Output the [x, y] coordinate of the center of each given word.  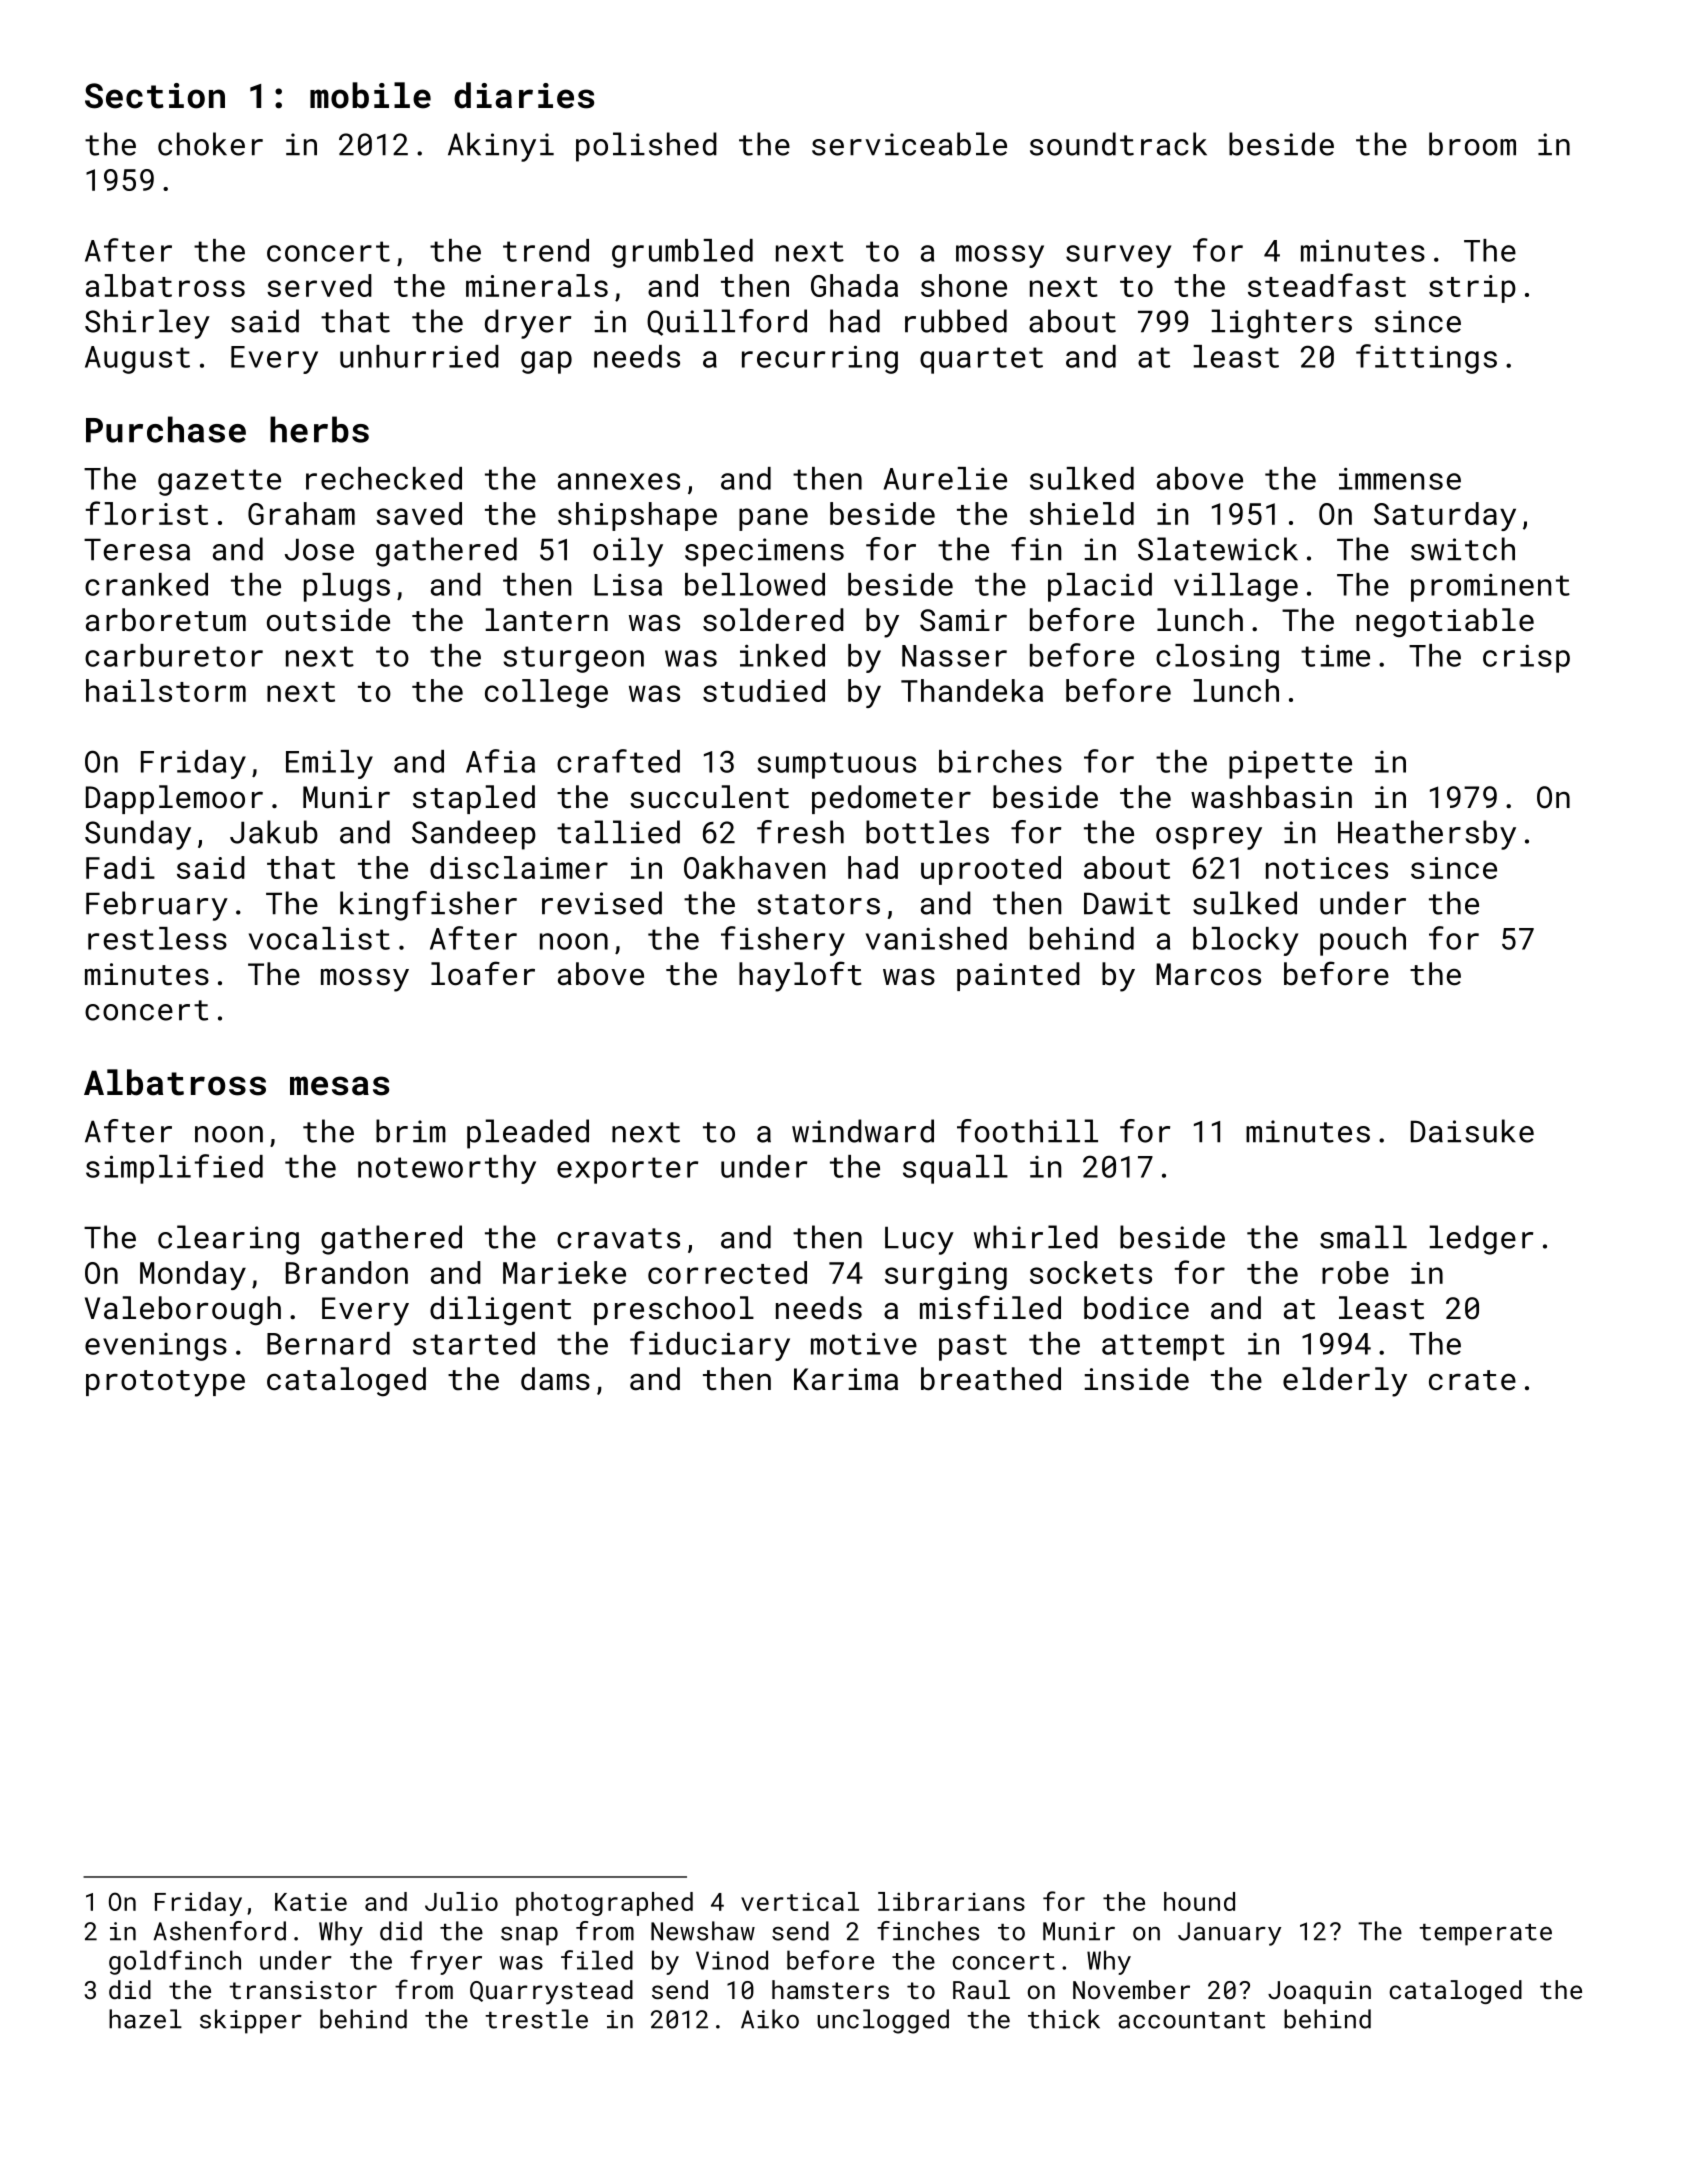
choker [210, 144]
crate [1472, 1380]
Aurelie [945, 478]
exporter [627, 1170]
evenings [156, 1347]
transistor [303, 1990]
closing [1217, 658]
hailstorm [166, 690]
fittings [1426, 359]
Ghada [854, 285]
